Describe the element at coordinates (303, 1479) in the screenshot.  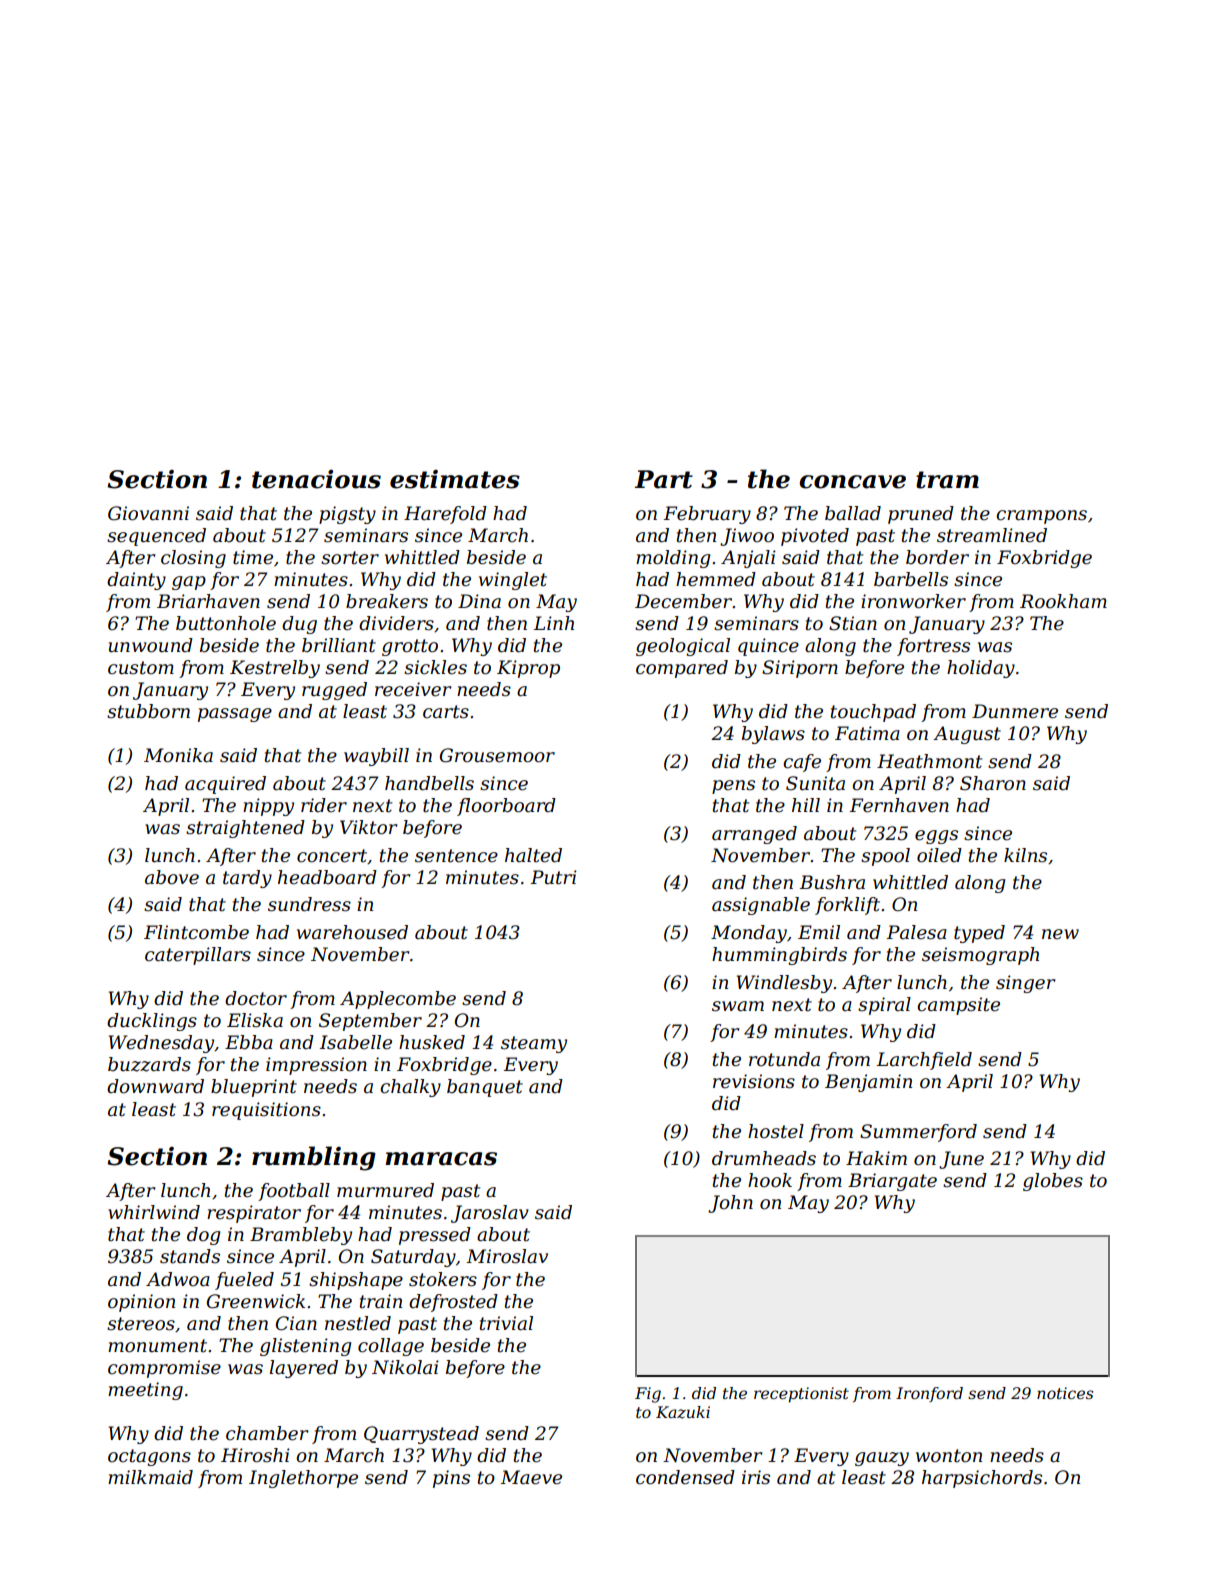
I see `Inglethorpe` at that location.
